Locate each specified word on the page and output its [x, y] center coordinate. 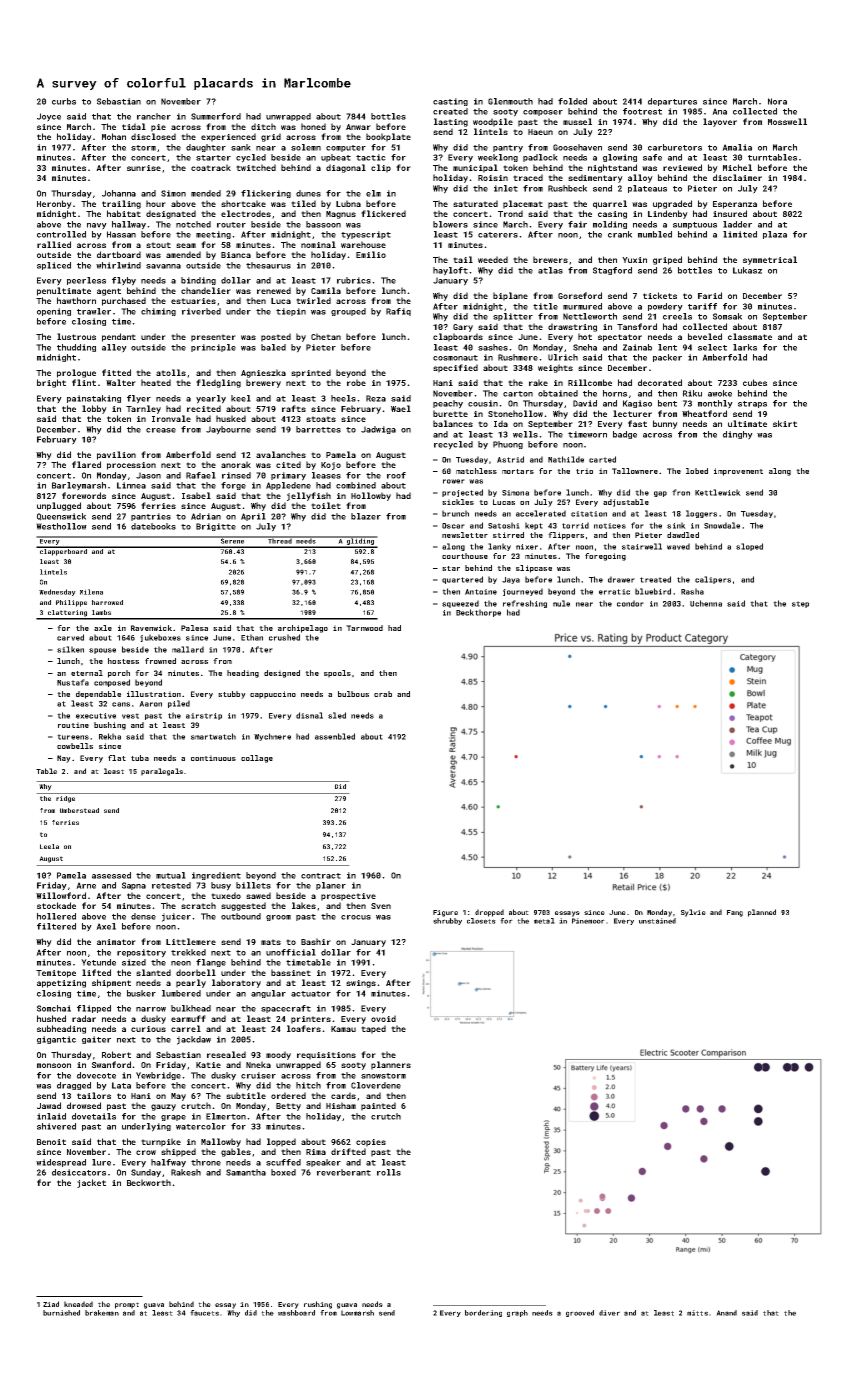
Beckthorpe [478, 613]
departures [672, 102]
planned [762, 913]
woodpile [493, 122]
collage [257, 759]
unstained [657, 921]
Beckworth [149, 1182]
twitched [256, 167]
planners [391, 1065]
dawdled [683, 535]
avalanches [281, 454]
